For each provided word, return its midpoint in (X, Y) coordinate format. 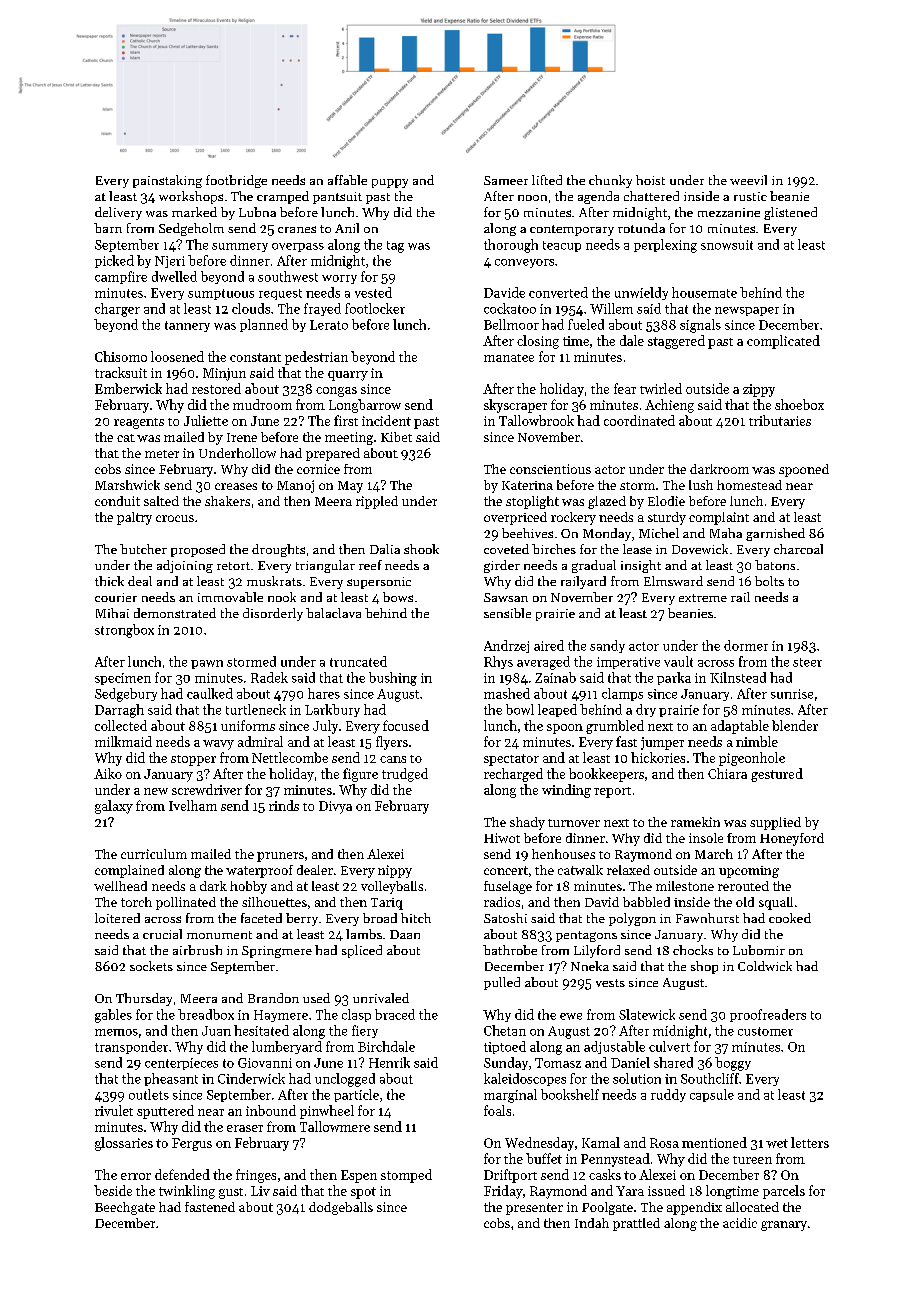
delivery (118, 213)
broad (380, 918)
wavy (218, 745)
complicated (783, 342)
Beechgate (125, 1208)
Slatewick (647, 1014)
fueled (586, 324)
